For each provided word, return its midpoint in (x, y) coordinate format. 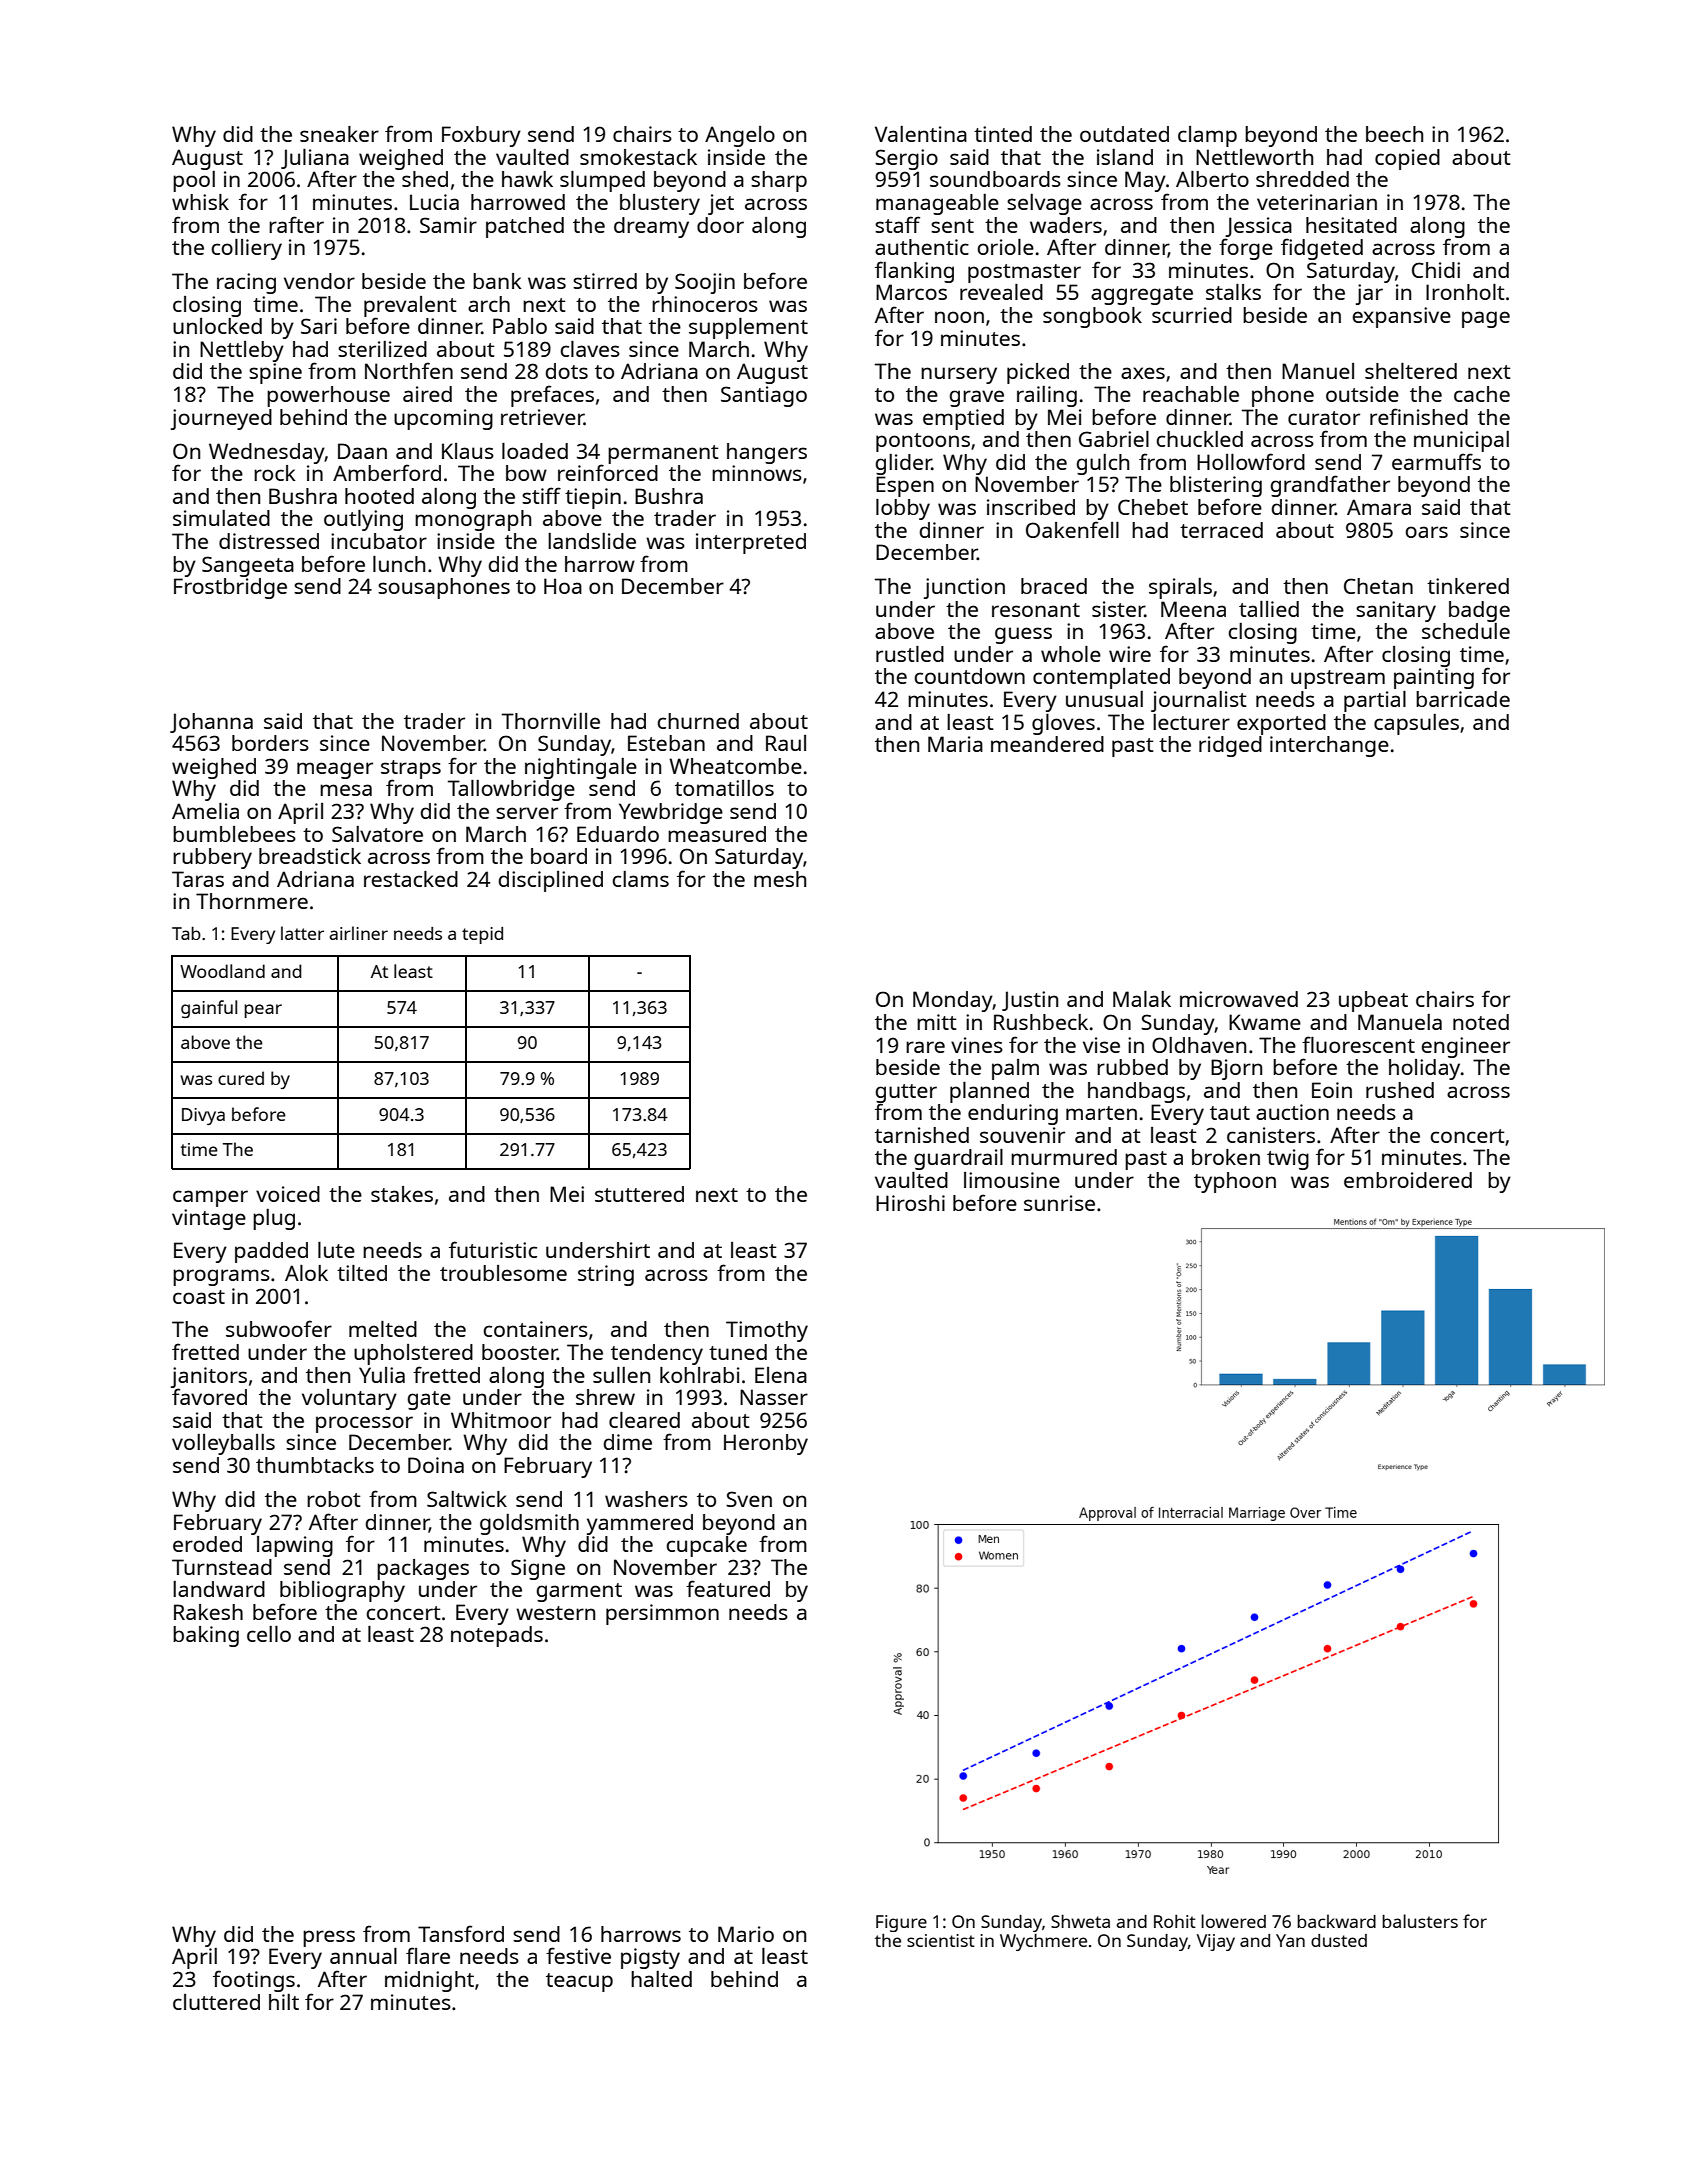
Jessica (1258, 227)
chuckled (1199, 439)
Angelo (740, 136)
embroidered (1408, 1180)
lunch (399, 564)
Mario (746, 1934)
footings (254, 1981)
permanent (663, 454)
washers (646, 1499)
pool (194, 181)
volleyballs (223, 1444)
